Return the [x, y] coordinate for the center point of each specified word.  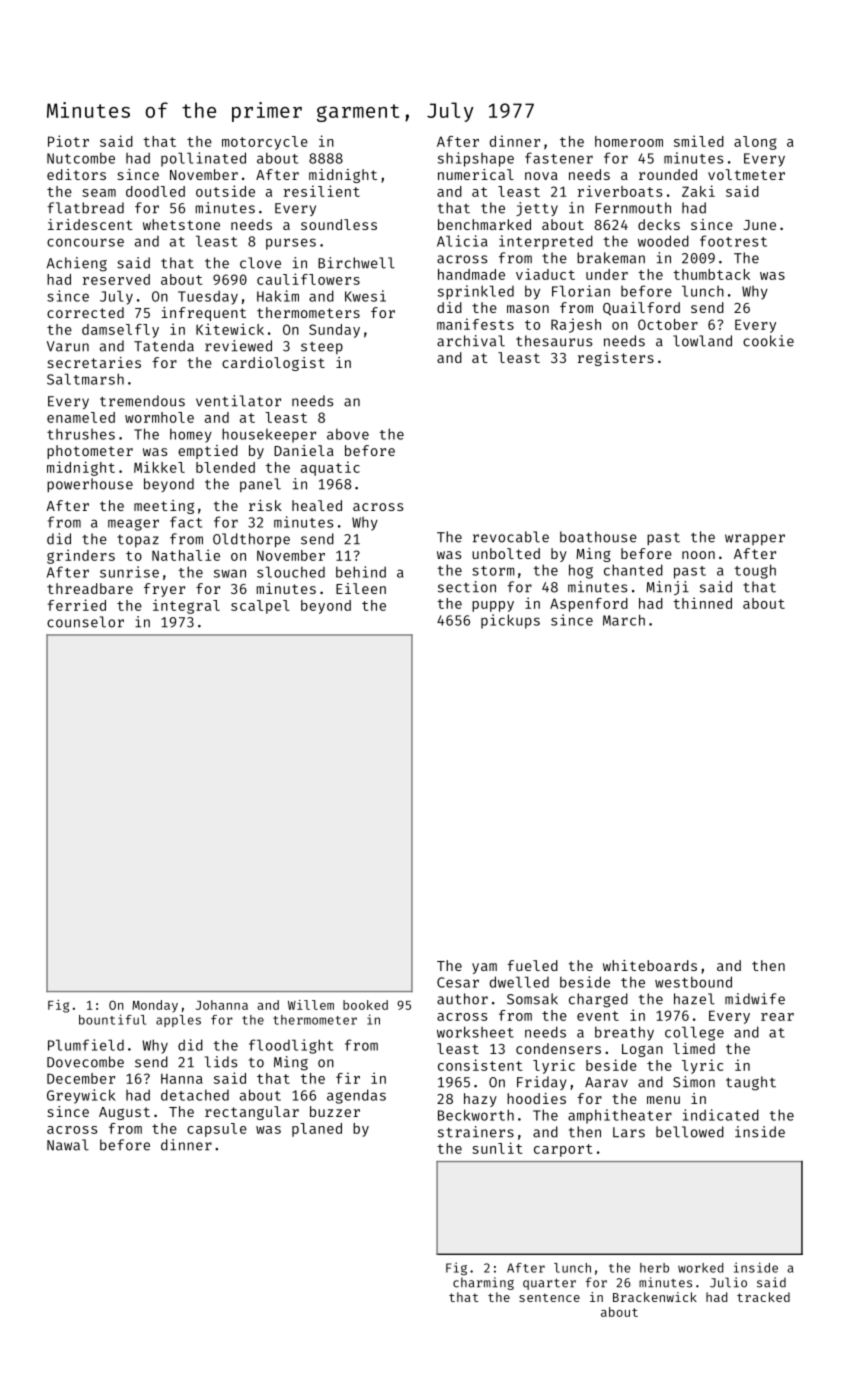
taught [751, 1083]
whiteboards [650, 965]
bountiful [112, 1019]
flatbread [85, 208]
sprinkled [476, 292]
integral [186, 606]
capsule [217, 1130]
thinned [702, 603]
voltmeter [746, 174]
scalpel [260, 607]
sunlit [497, 1148]
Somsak [532, 999]
